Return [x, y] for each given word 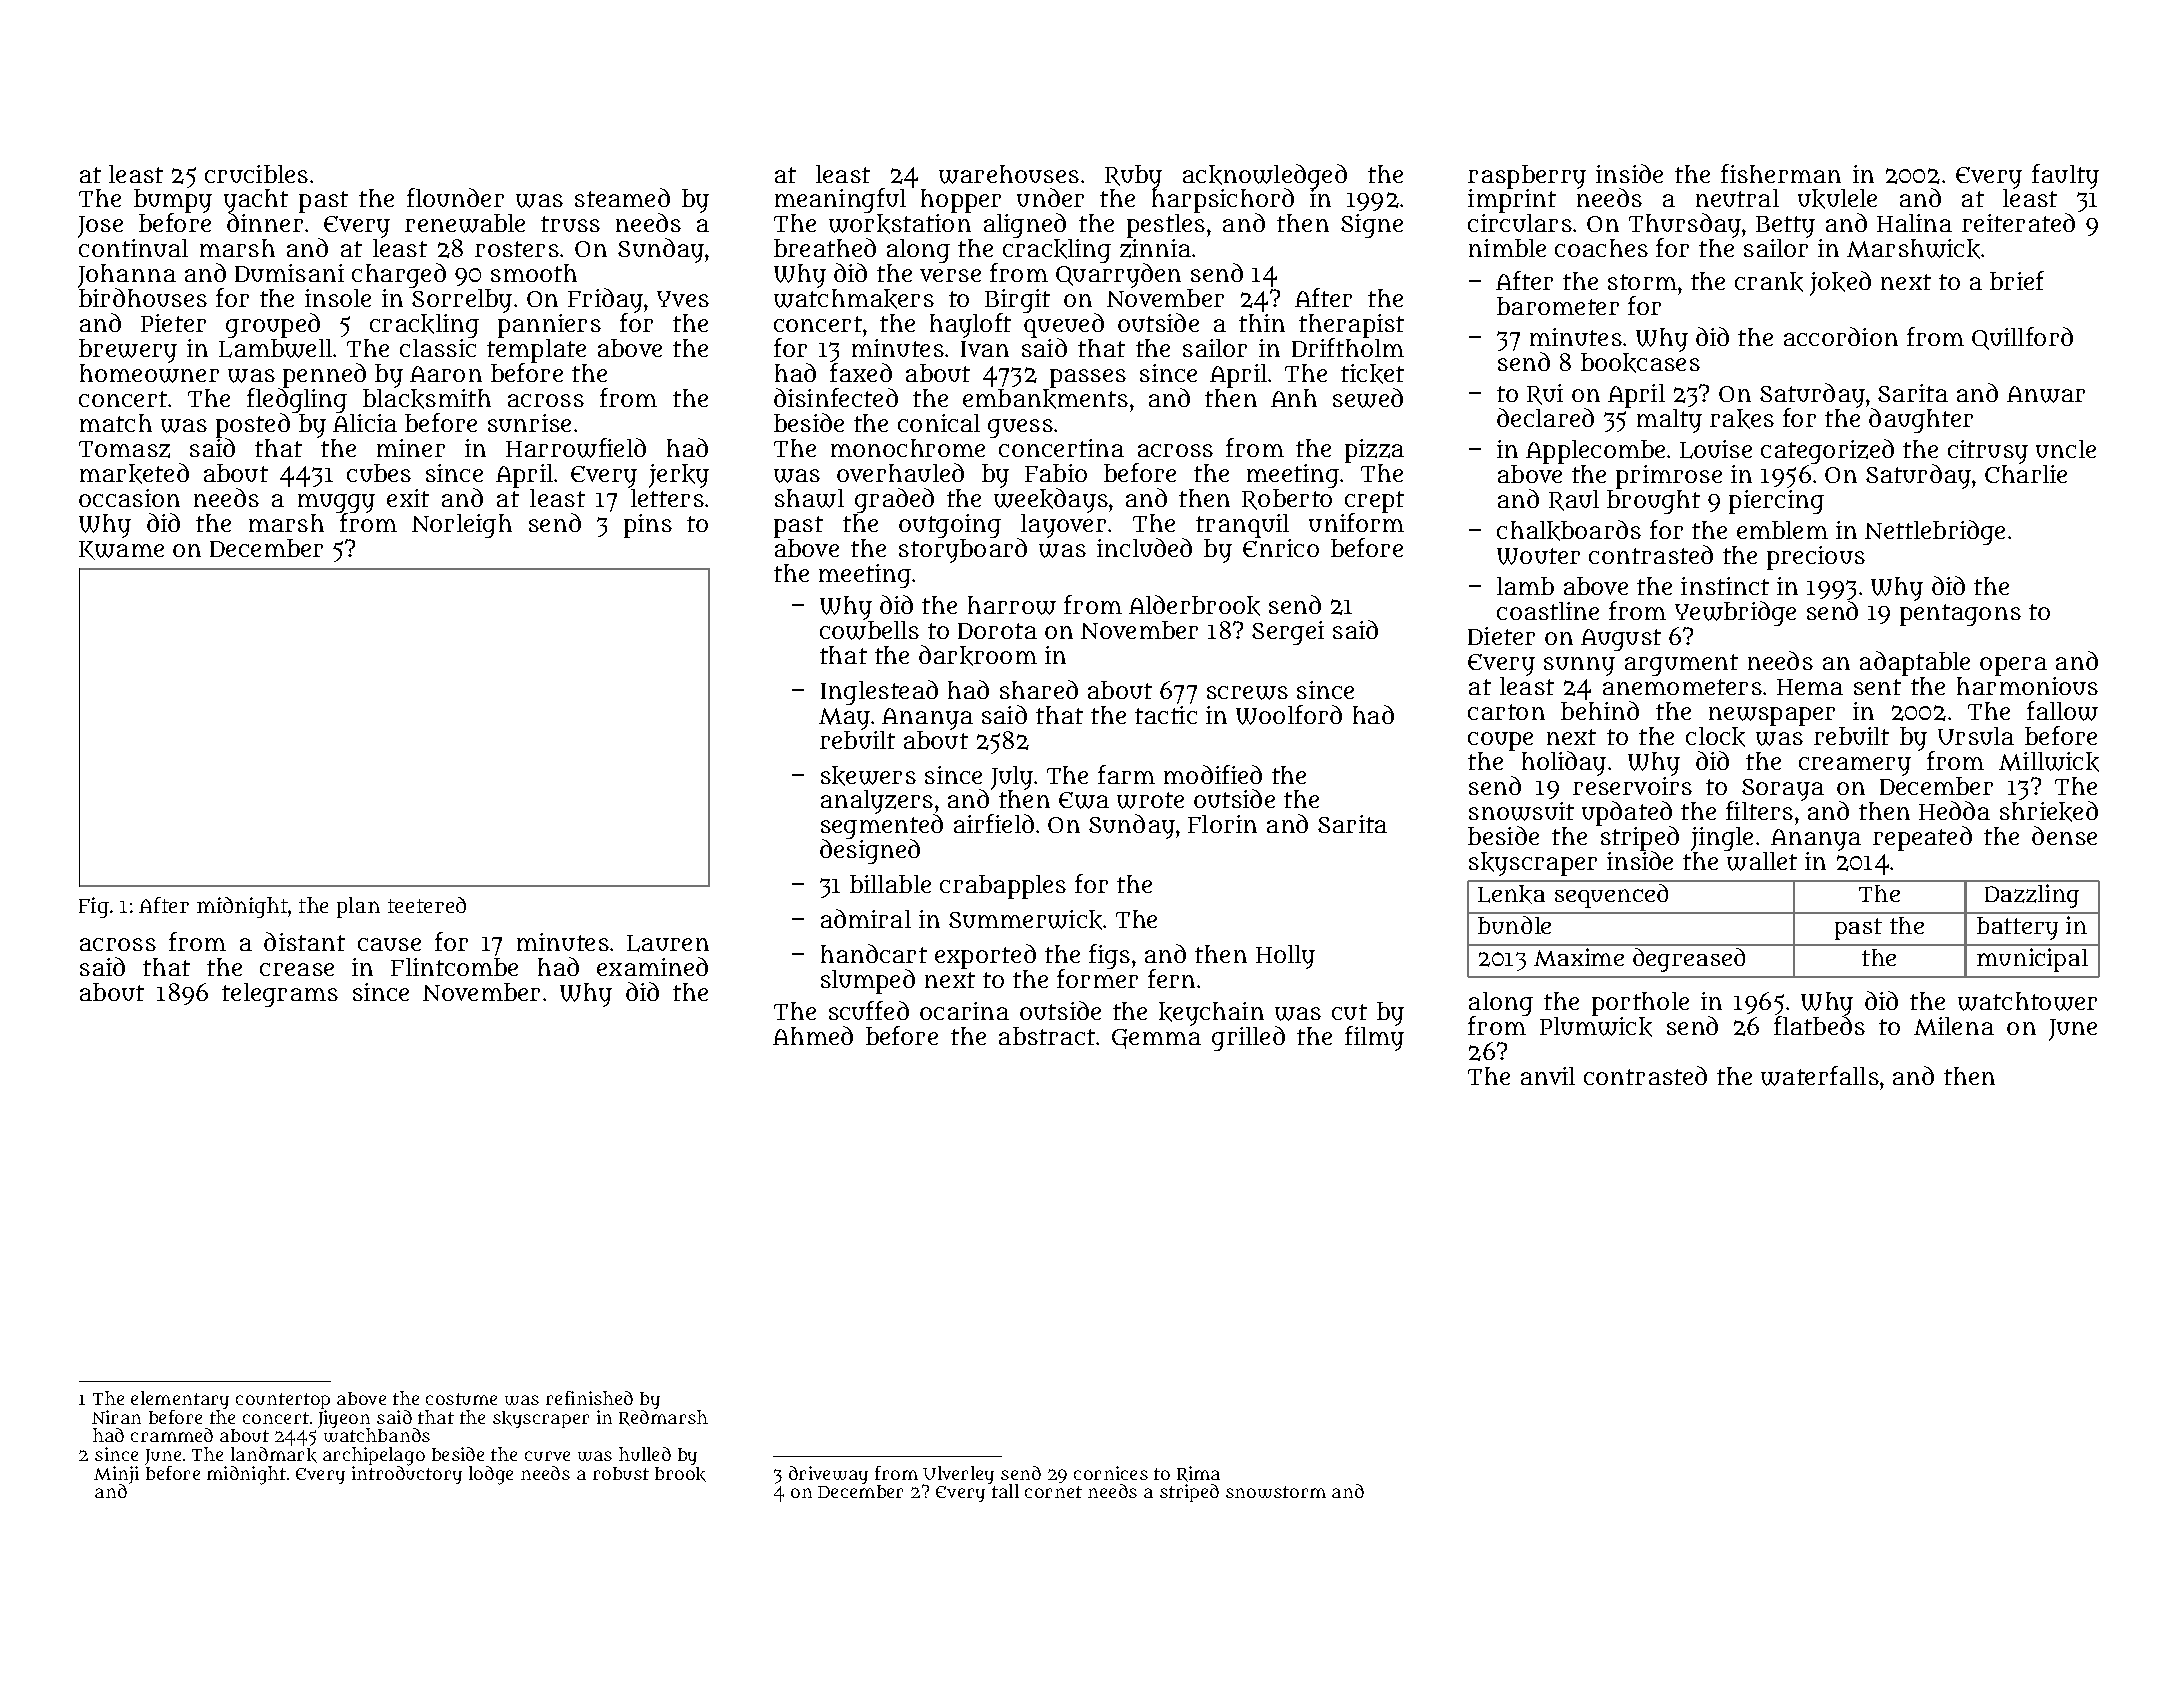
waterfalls [1820, 1076]
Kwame [121, 550]
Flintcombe [454, 967]
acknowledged [1265, 176]
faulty [2065, 176]
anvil [1548, 1076]
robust [621, 1473]
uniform [1356, 522]
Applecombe [1595, 452]
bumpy [173, 201]
